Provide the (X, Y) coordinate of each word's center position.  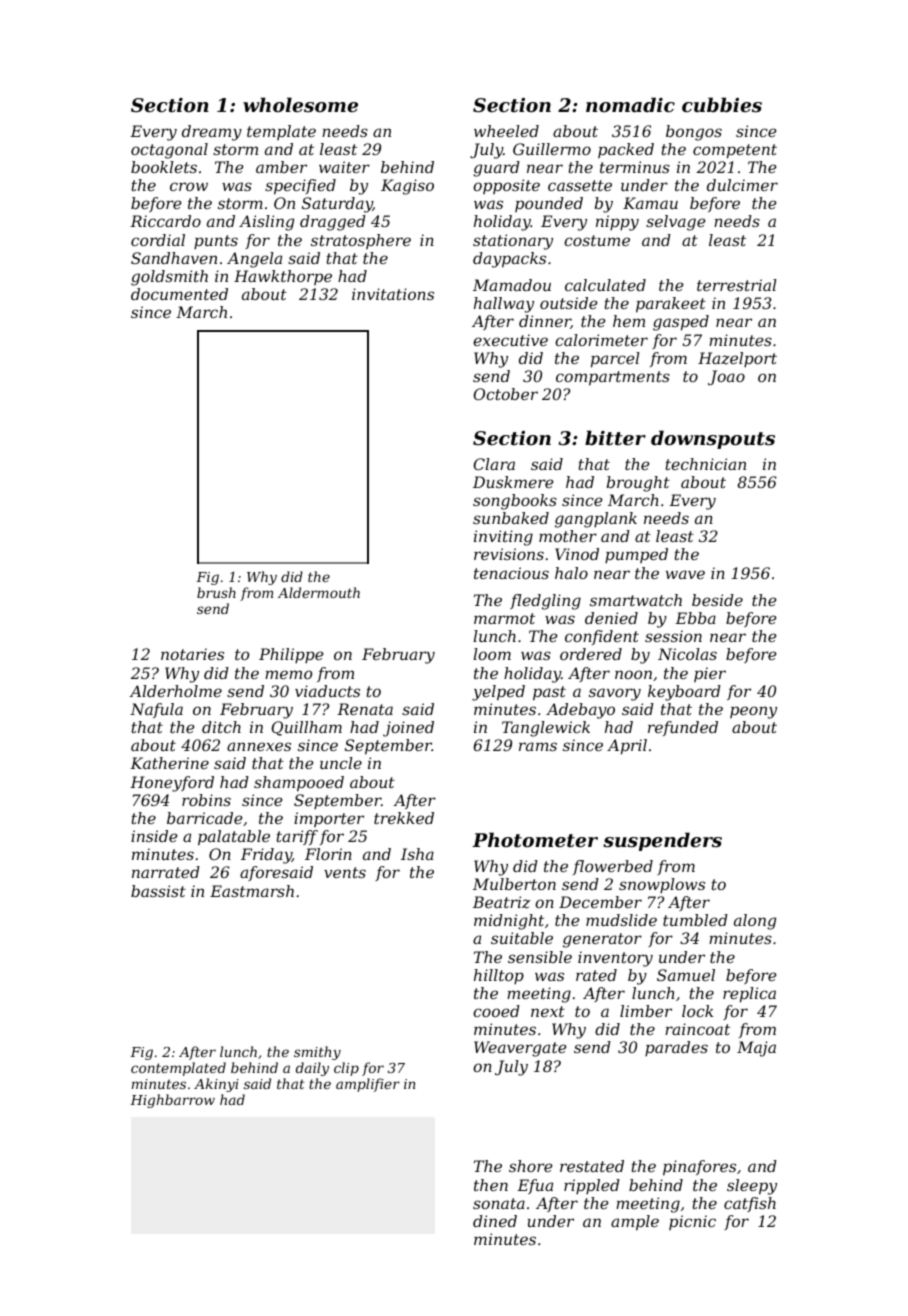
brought (638, 484)
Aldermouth (319, 592)
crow (189, 186)
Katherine (169, 763)
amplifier (368, 1085)
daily (312, 1069)
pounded (549, 204)
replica (749, 995)
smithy (317, 1053)
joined (408, 729)
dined (495, 1221)
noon (633, 674)
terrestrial (737, 285)
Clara (494, 464)
